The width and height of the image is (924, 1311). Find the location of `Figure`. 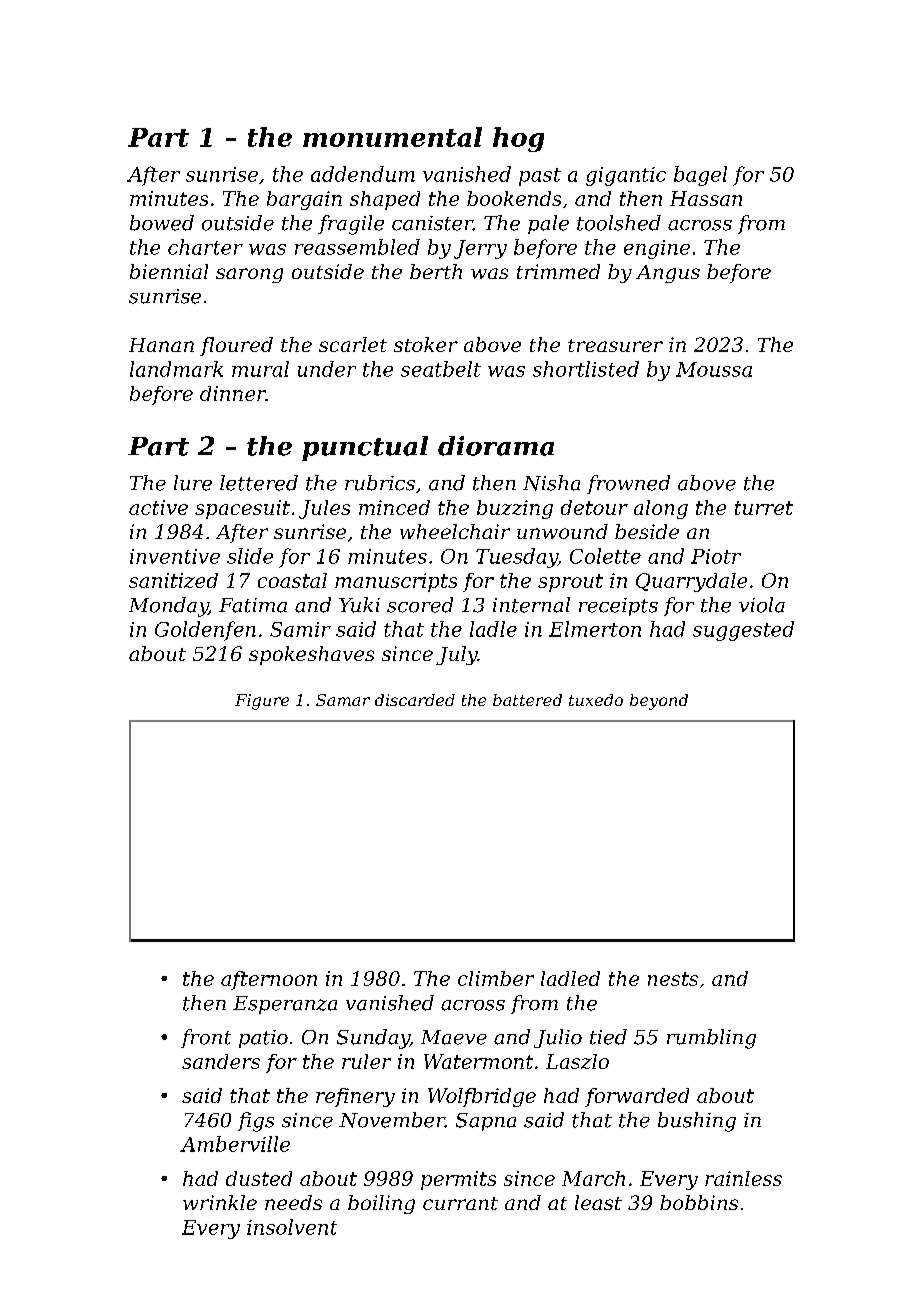

Figure is located at coordinates (262, 702).
